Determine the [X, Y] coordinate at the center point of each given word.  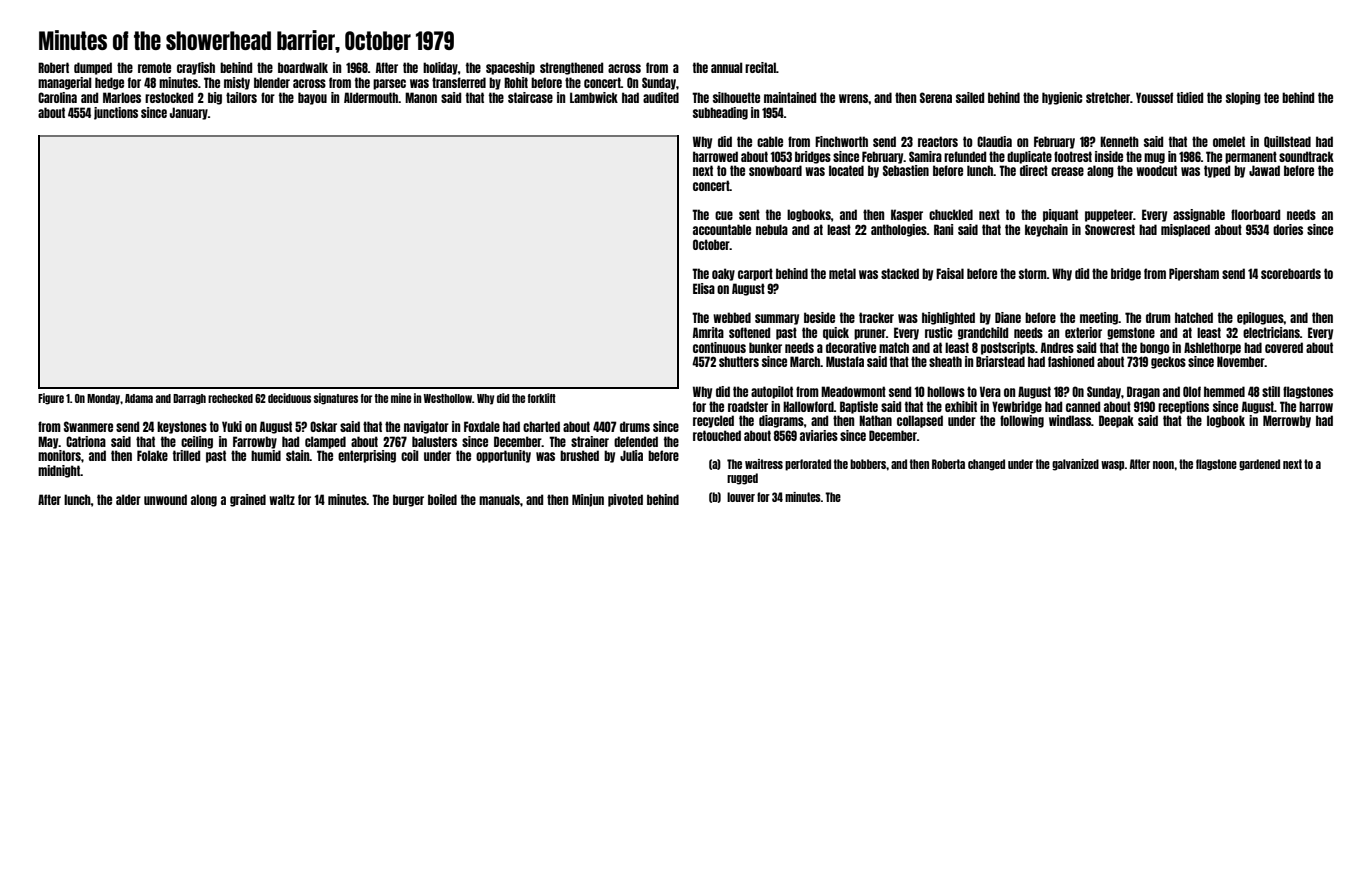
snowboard [775, 170]
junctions [116, 113]
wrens [853, 98]
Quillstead [1287, 142]
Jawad [1264, 170]
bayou [312, 98]
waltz [282, 499]
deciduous [289, 398]
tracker [876, 317]
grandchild [983, 333]
